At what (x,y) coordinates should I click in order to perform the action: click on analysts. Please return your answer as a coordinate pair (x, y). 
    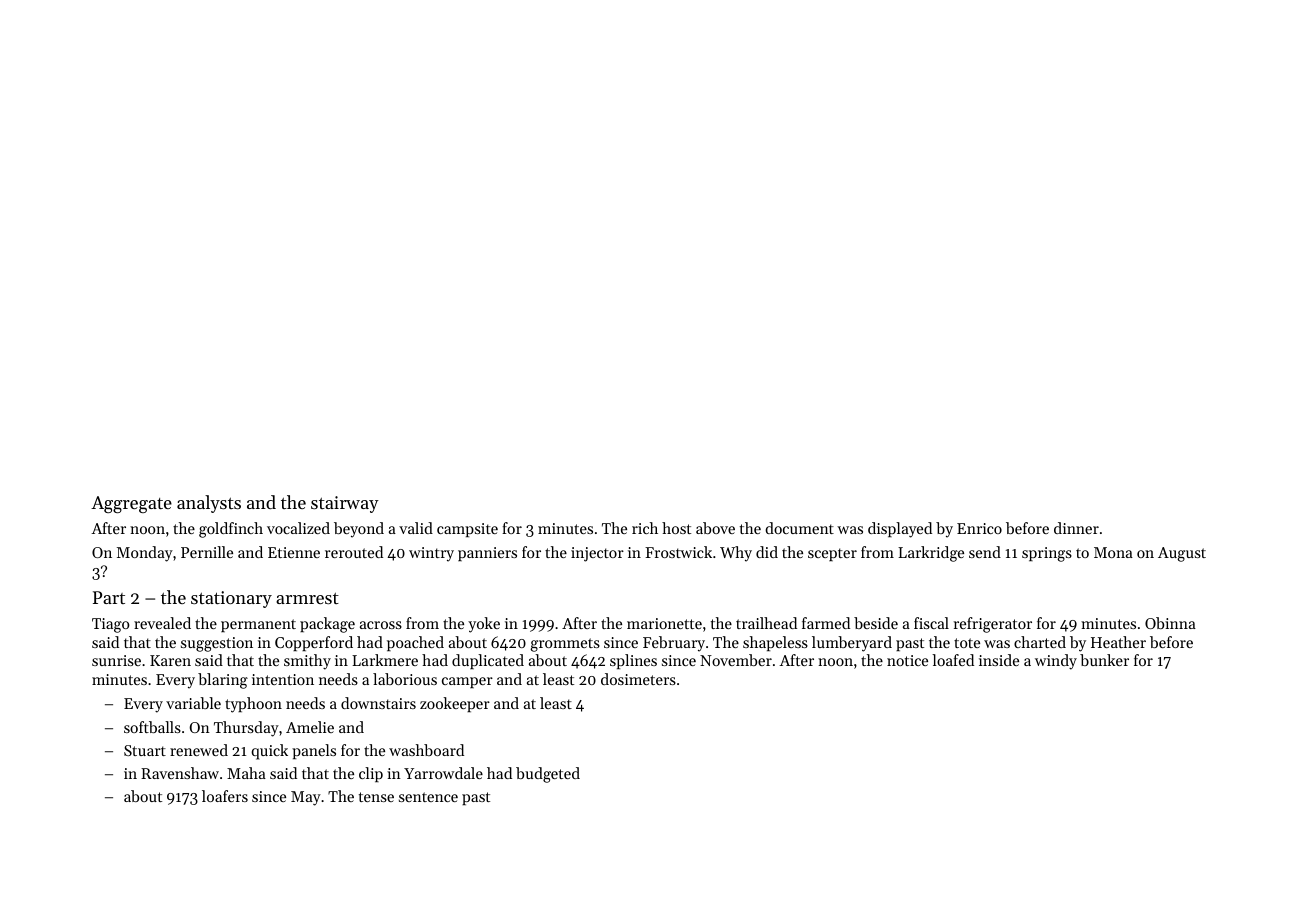
    Looking at the image, I should click on (209, 504).
